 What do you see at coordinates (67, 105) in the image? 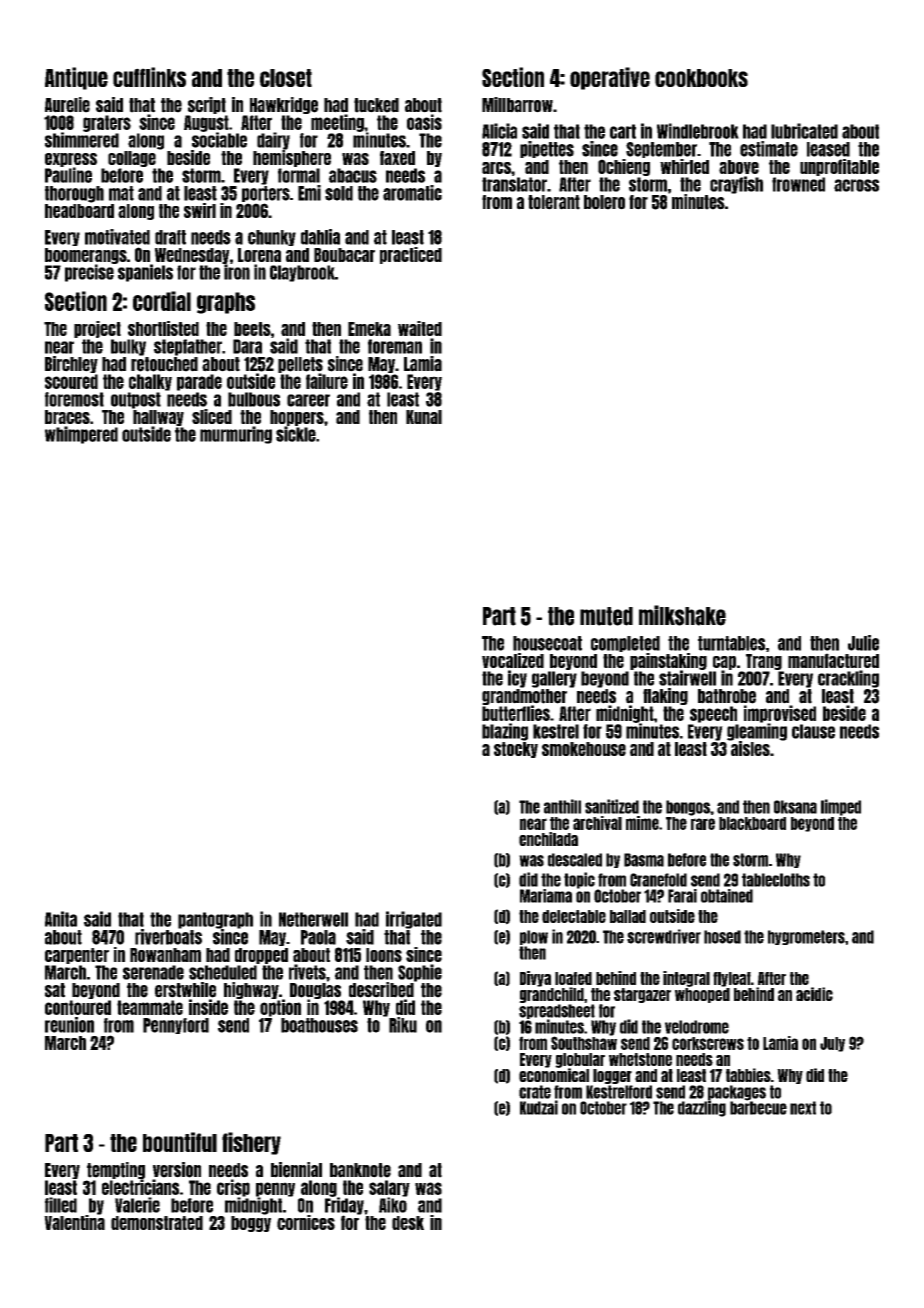
I see `Aurelie` at bounding box center [67, 105].
